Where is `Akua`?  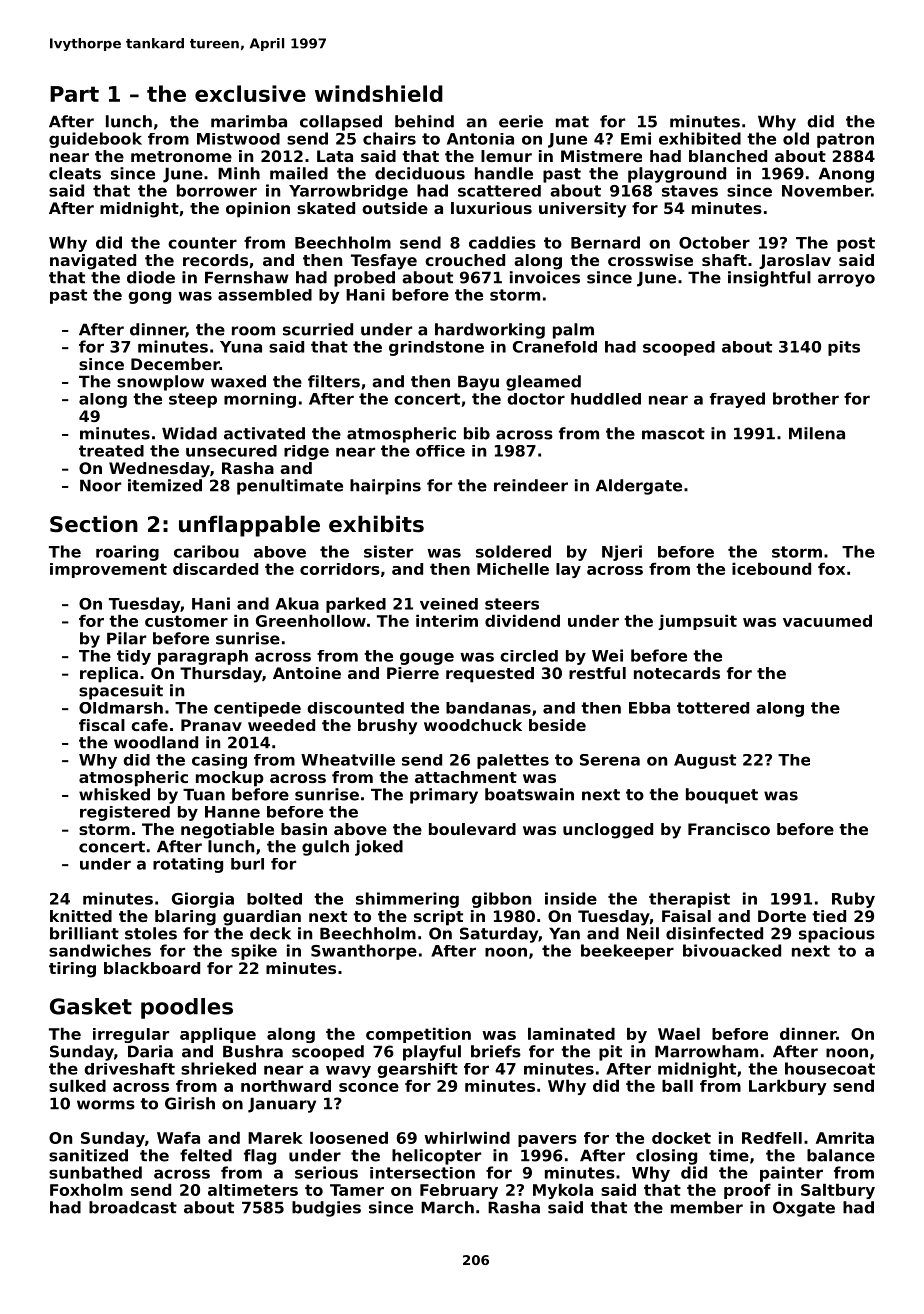
Akua is located at coordinates (297, 603).
